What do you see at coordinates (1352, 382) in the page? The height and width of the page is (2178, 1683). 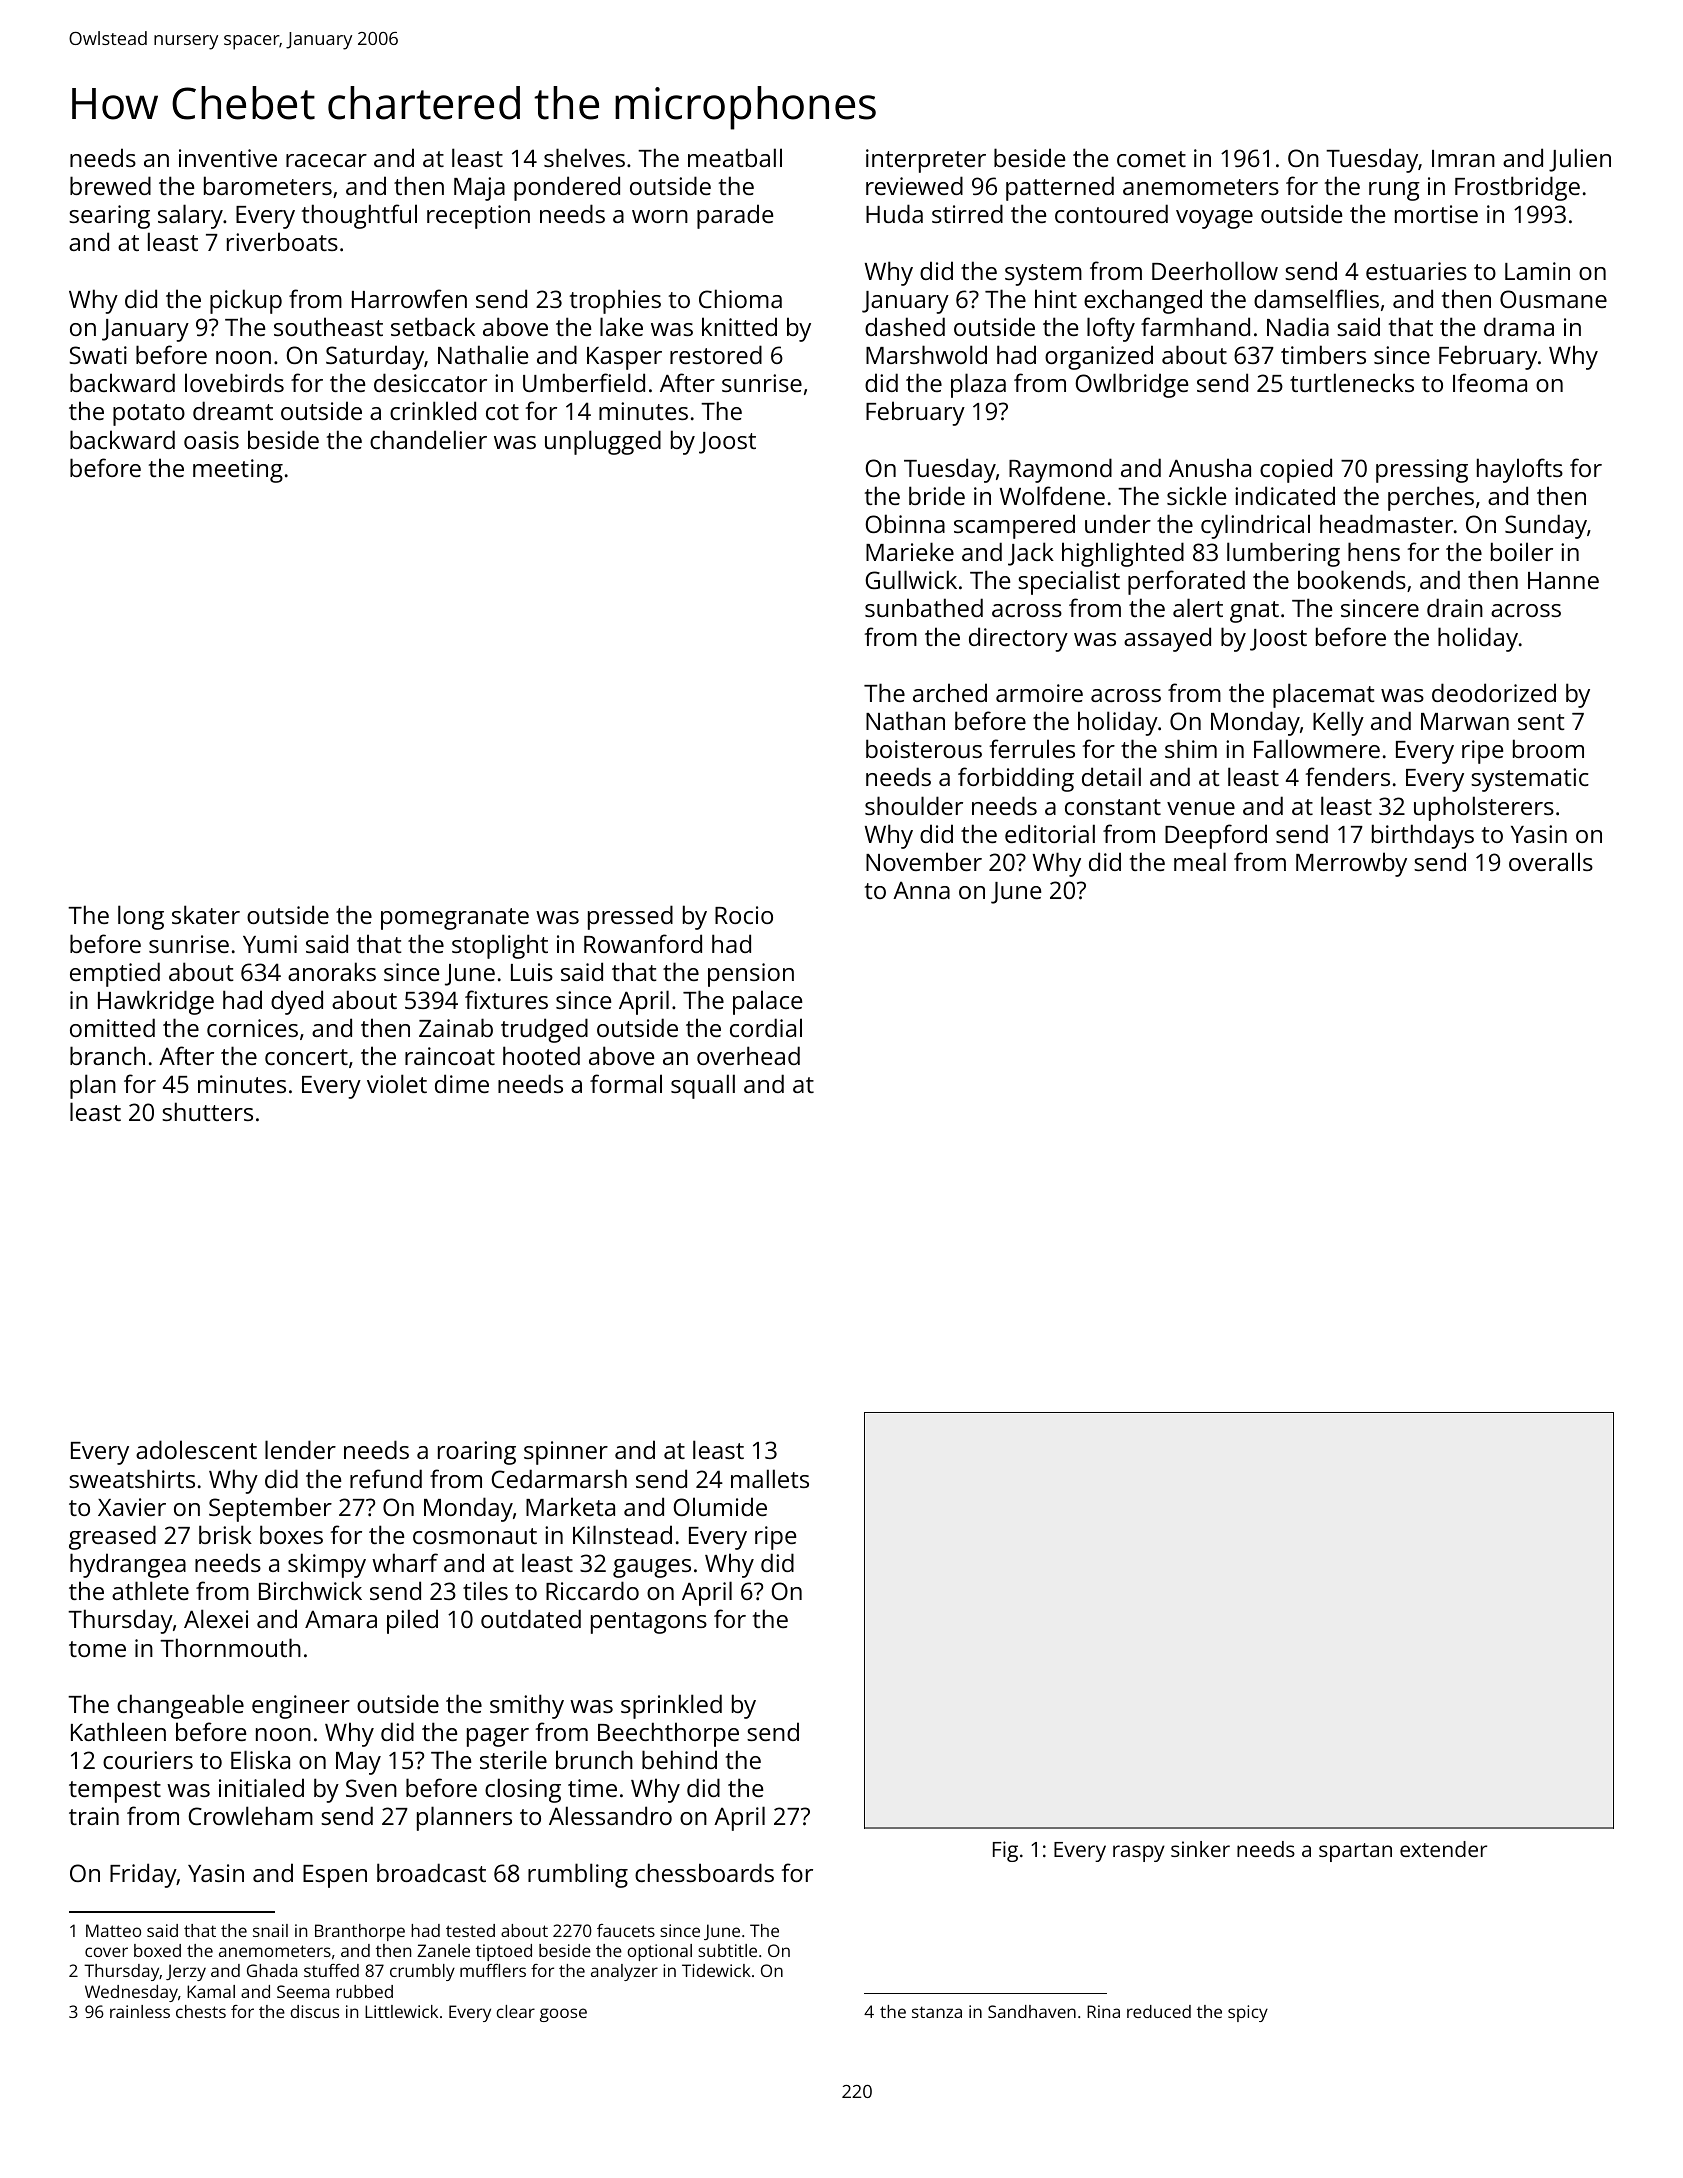 I see `turtlenecks` at bounding box center [1352, 382].
